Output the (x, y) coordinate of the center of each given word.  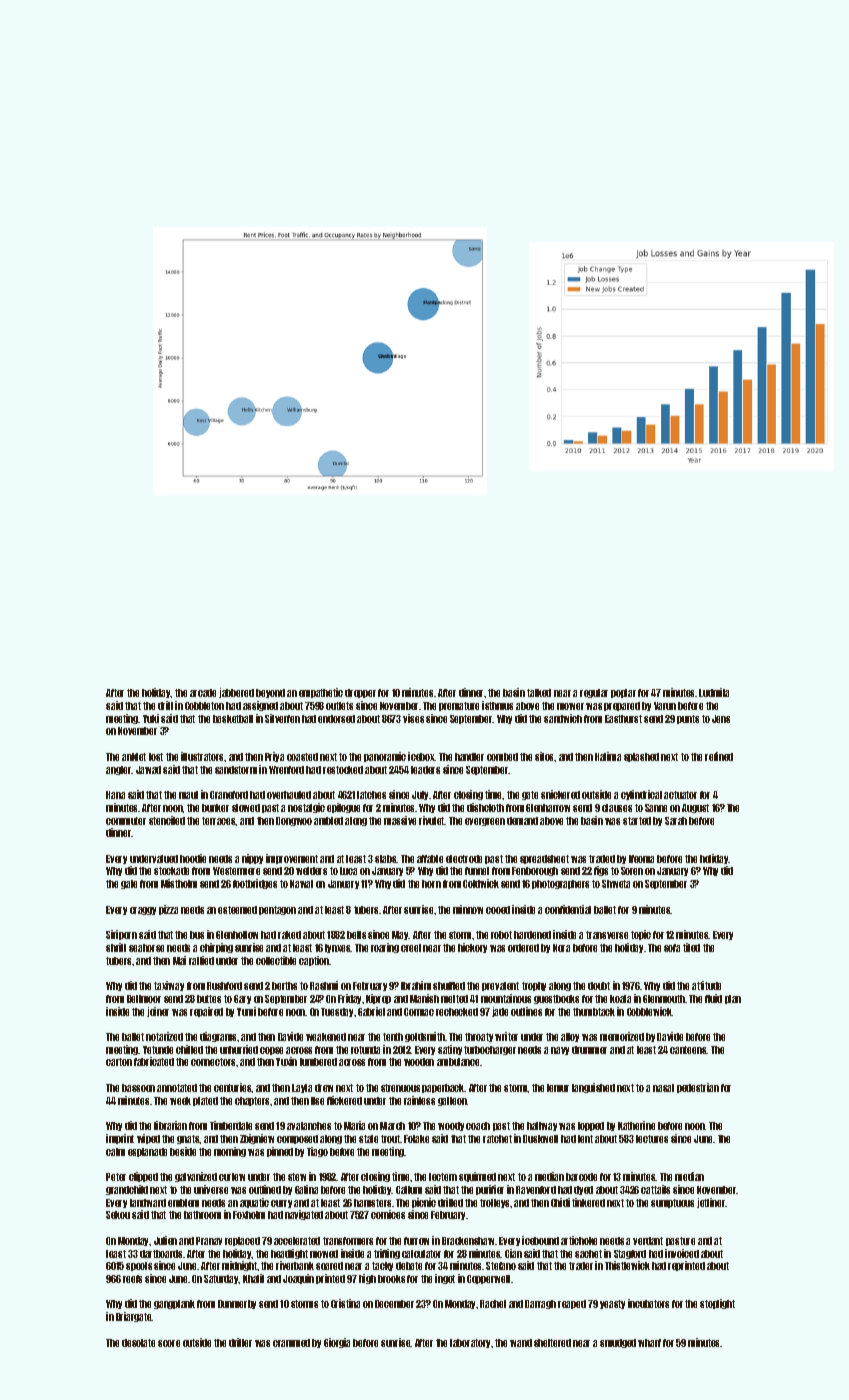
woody (451, 1126)
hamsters (372, 1203)
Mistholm (179, 883)
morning (230, 1152)
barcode (581, 1177)
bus (197, 935)
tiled (691, 947)
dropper (360, 693)
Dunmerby (237, 1304)
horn (431, 884)
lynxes (338, 948)
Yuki (151, 718)
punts (688, 719)
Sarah (676, 821)
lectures (652, 1139)
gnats (188, 1139)
